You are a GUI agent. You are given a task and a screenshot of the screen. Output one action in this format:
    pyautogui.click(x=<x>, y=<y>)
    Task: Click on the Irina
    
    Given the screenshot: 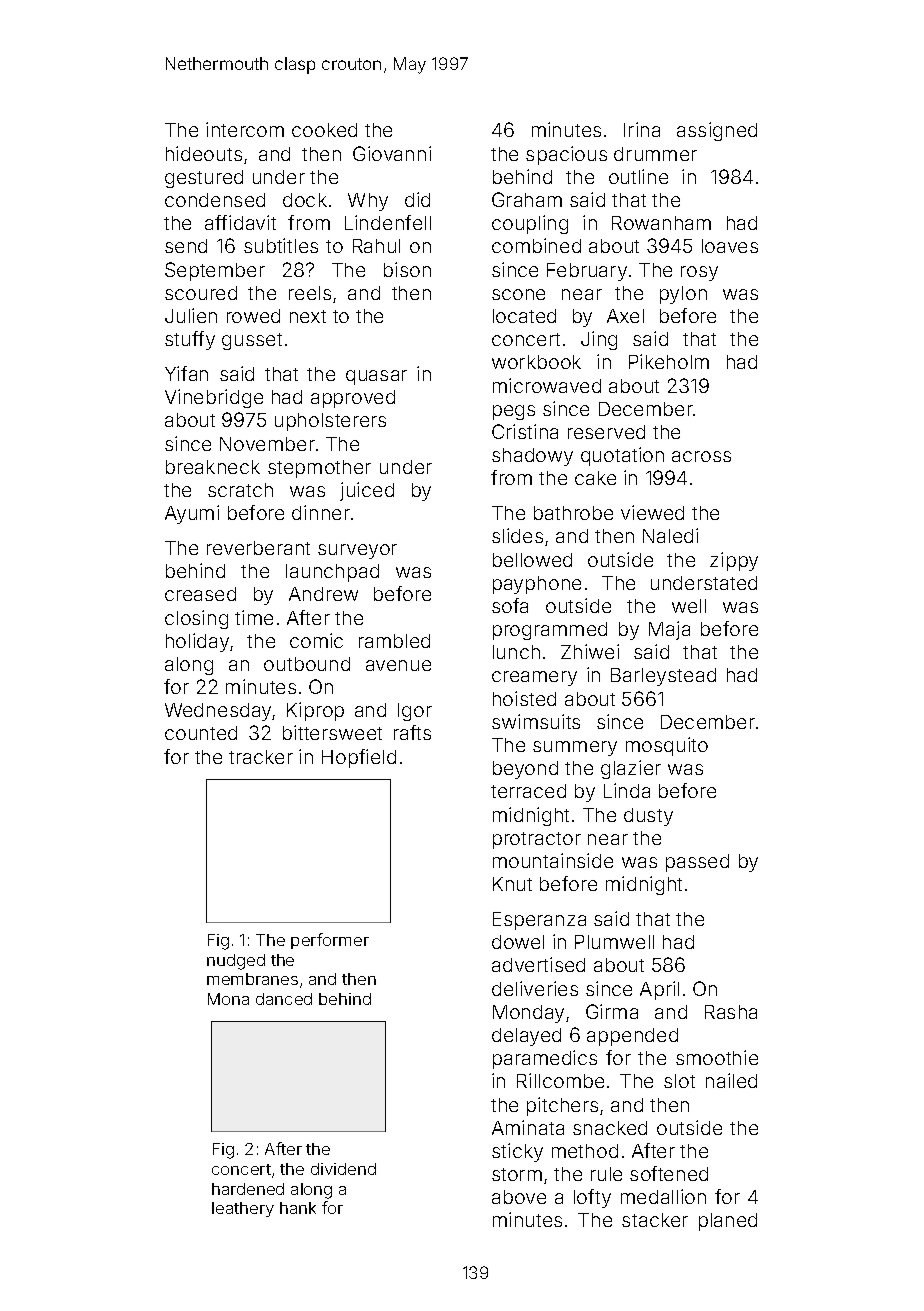 What is the action you would take?
    pyautogui.click(x=642, y=129)
